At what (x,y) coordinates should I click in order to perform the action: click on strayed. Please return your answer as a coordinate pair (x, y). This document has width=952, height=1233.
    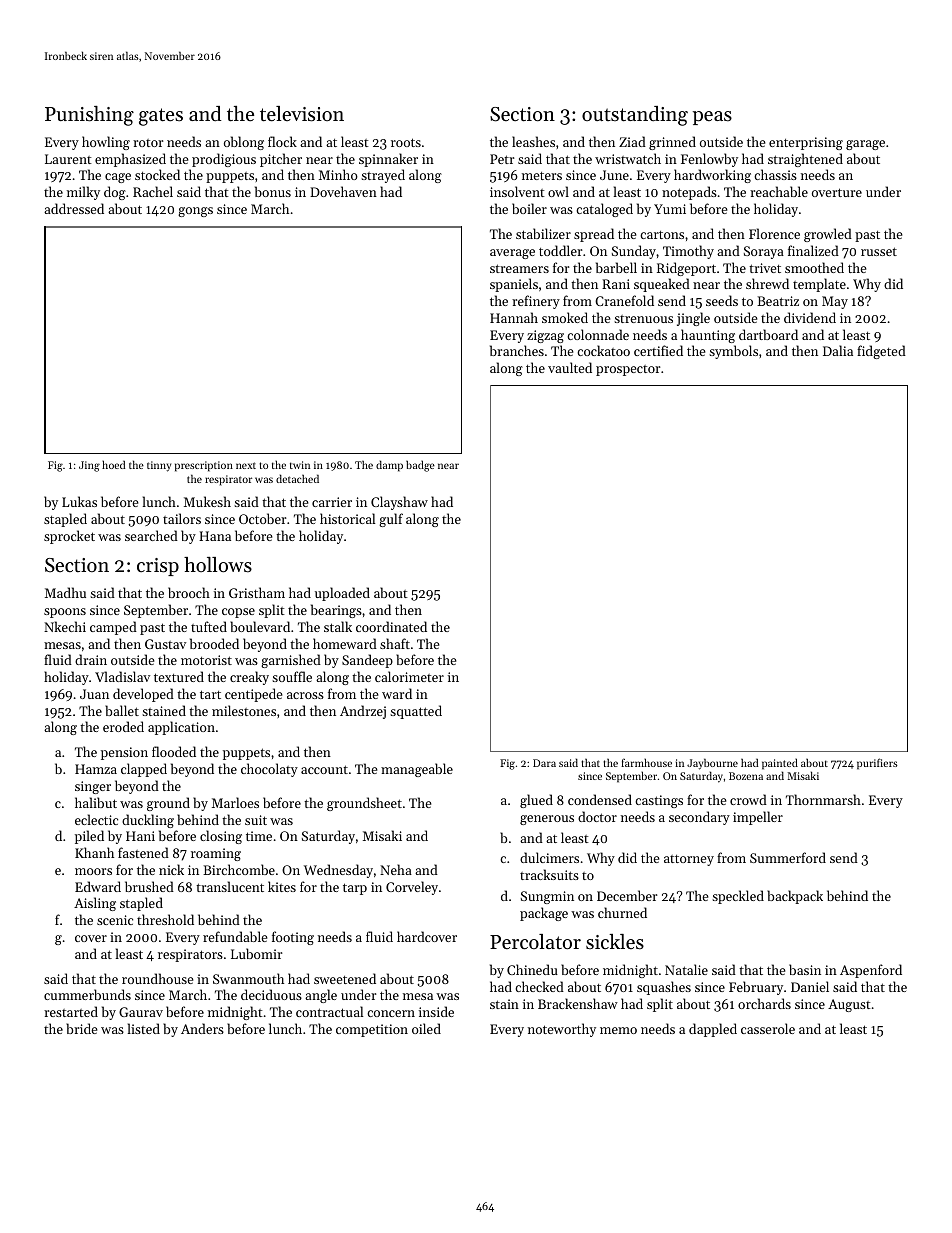
    Looking at the image, I should click on (383, 176).
